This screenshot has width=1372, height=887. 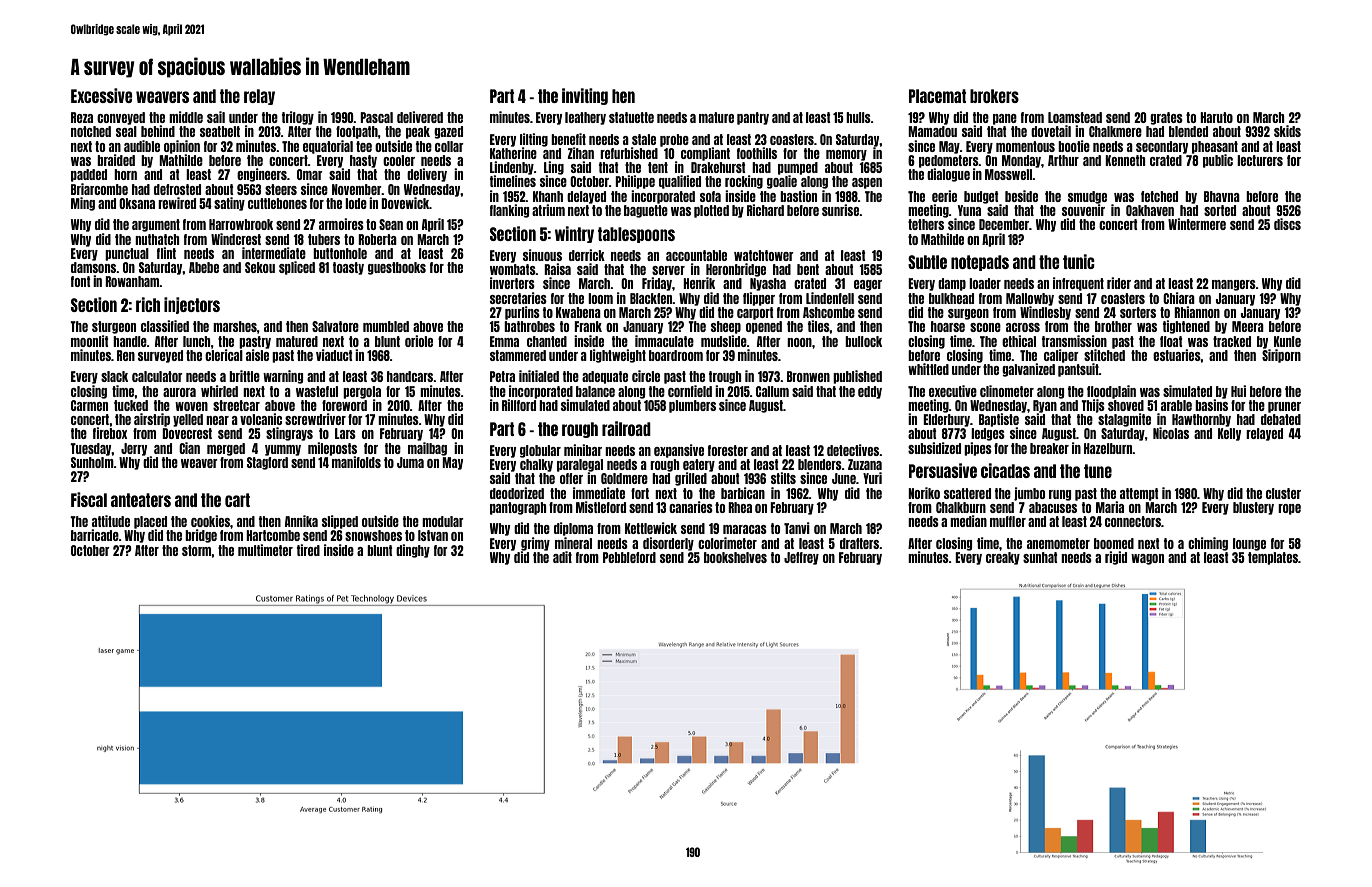 I want to click on rope, so click(x=1289, y=509).
